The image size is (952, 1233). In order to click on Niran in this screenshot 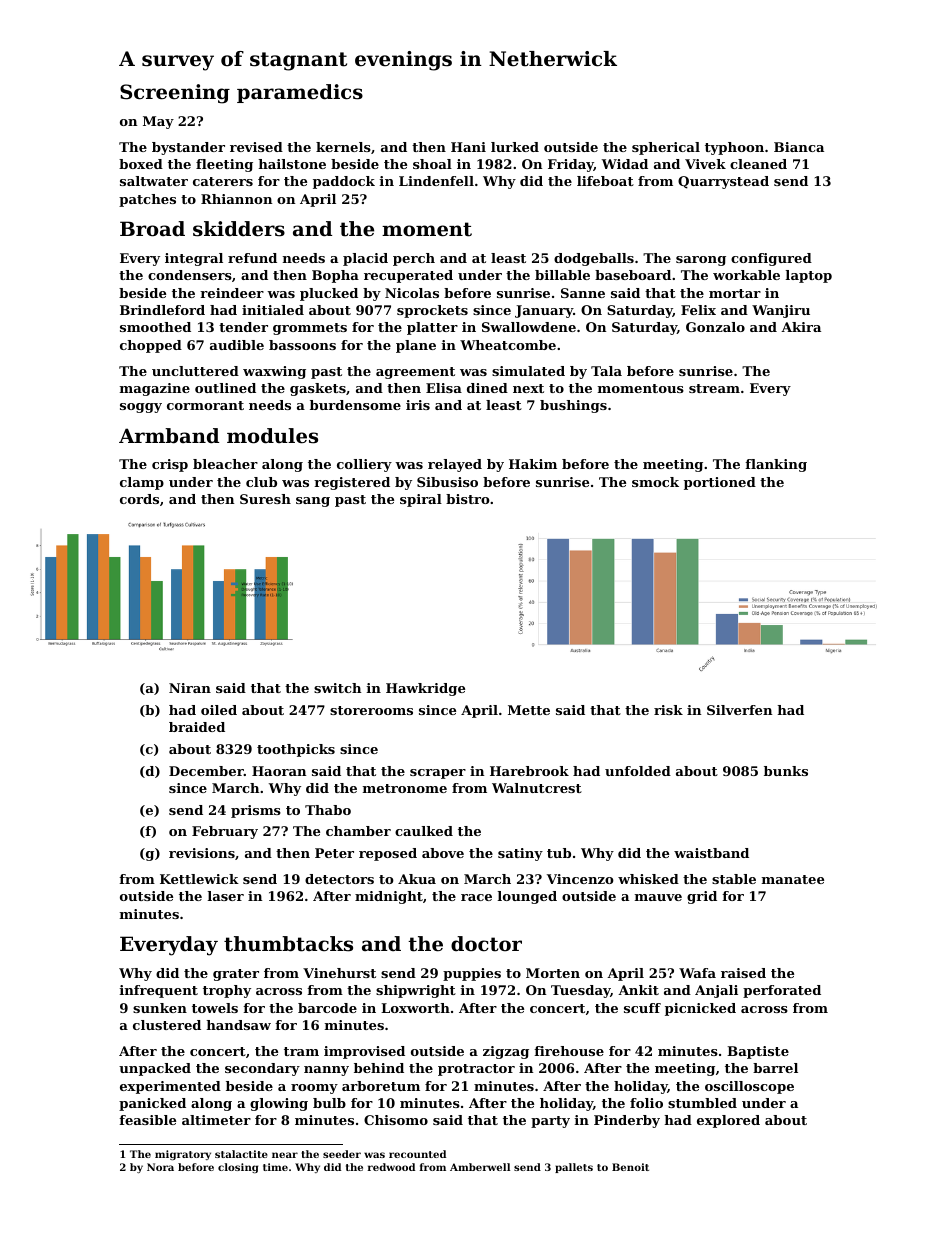, I will do `click(190, 688)`.
